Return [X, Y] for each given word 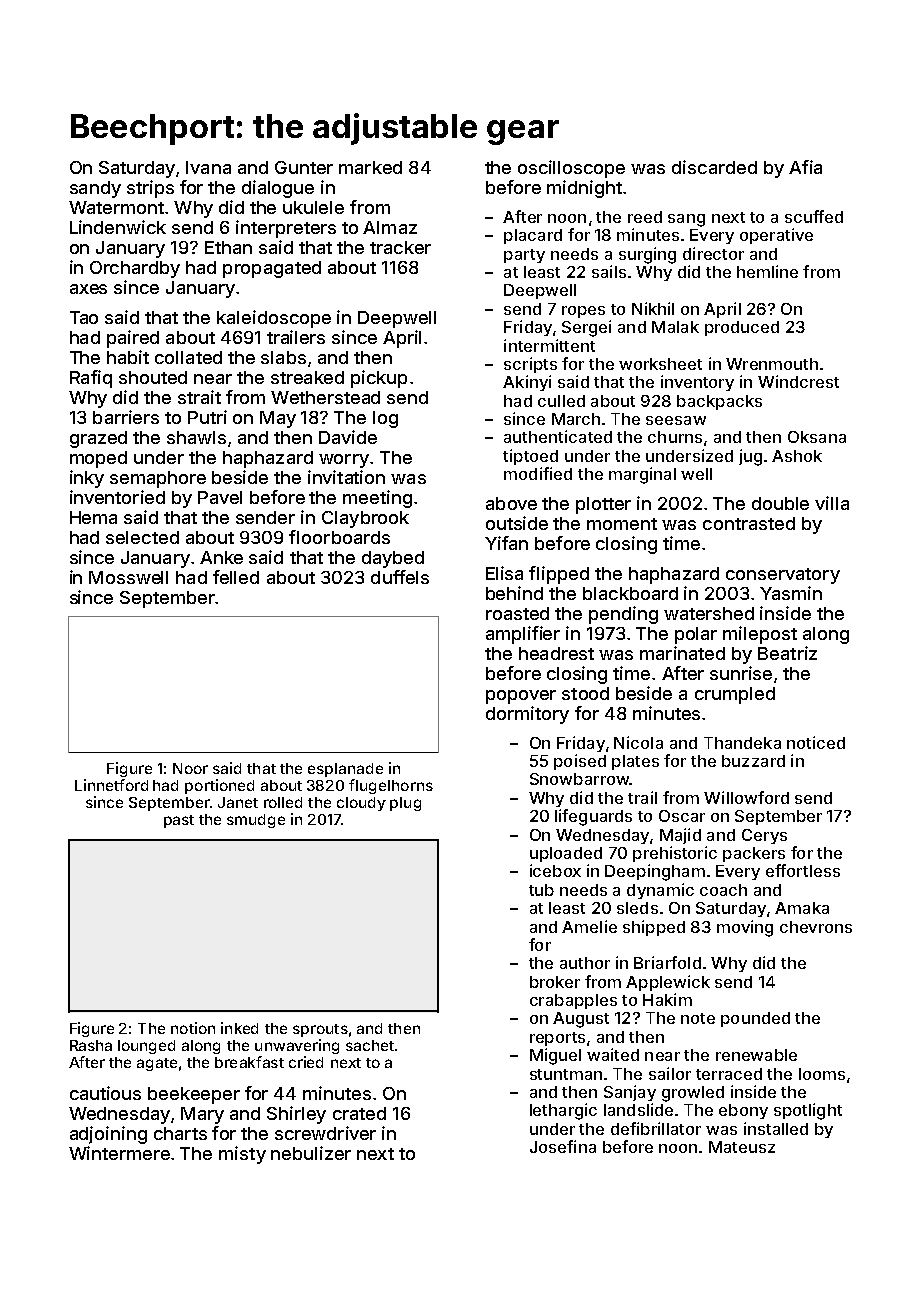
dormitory [527, 715]
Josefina [563, 1146]
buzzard [753, 761]
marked [370, 167]
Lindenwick [118, 227]
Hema [93, 517]
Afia [805, 167]
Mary [202, 1115]
